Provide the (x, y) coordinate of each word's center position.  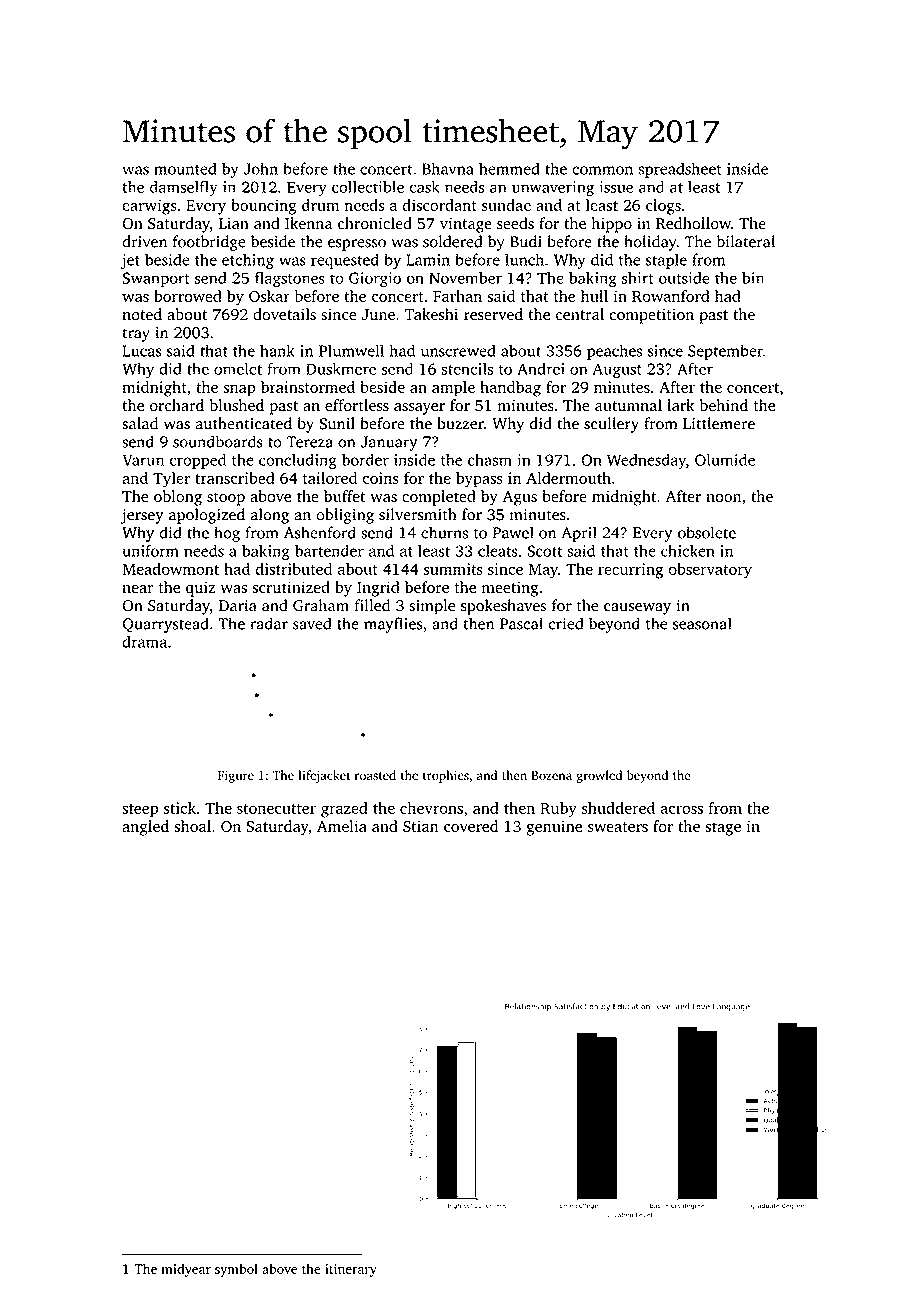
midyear (186, 1270)
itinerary (351, 1270)
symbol (236, 1270)
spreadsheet (680, 170)
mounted (185, 168)
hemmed (509, 168)
